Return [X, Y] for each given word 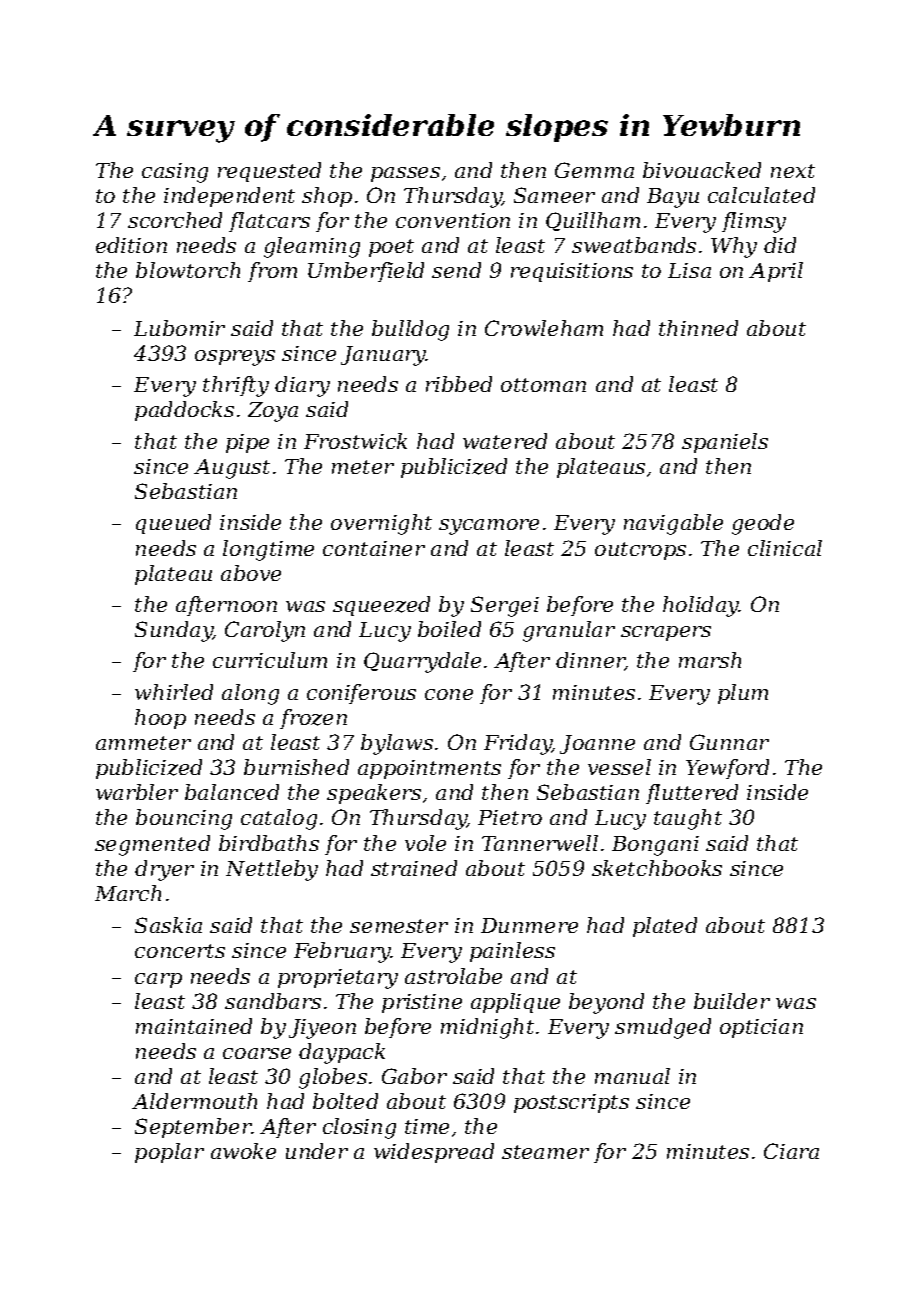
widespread [434, 1153]
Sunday [174, 631]
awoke [243, 1151]
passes [405, 174]
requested [269, 172]
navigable [673, 524]
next [793, 171]
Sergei [505, 606]
